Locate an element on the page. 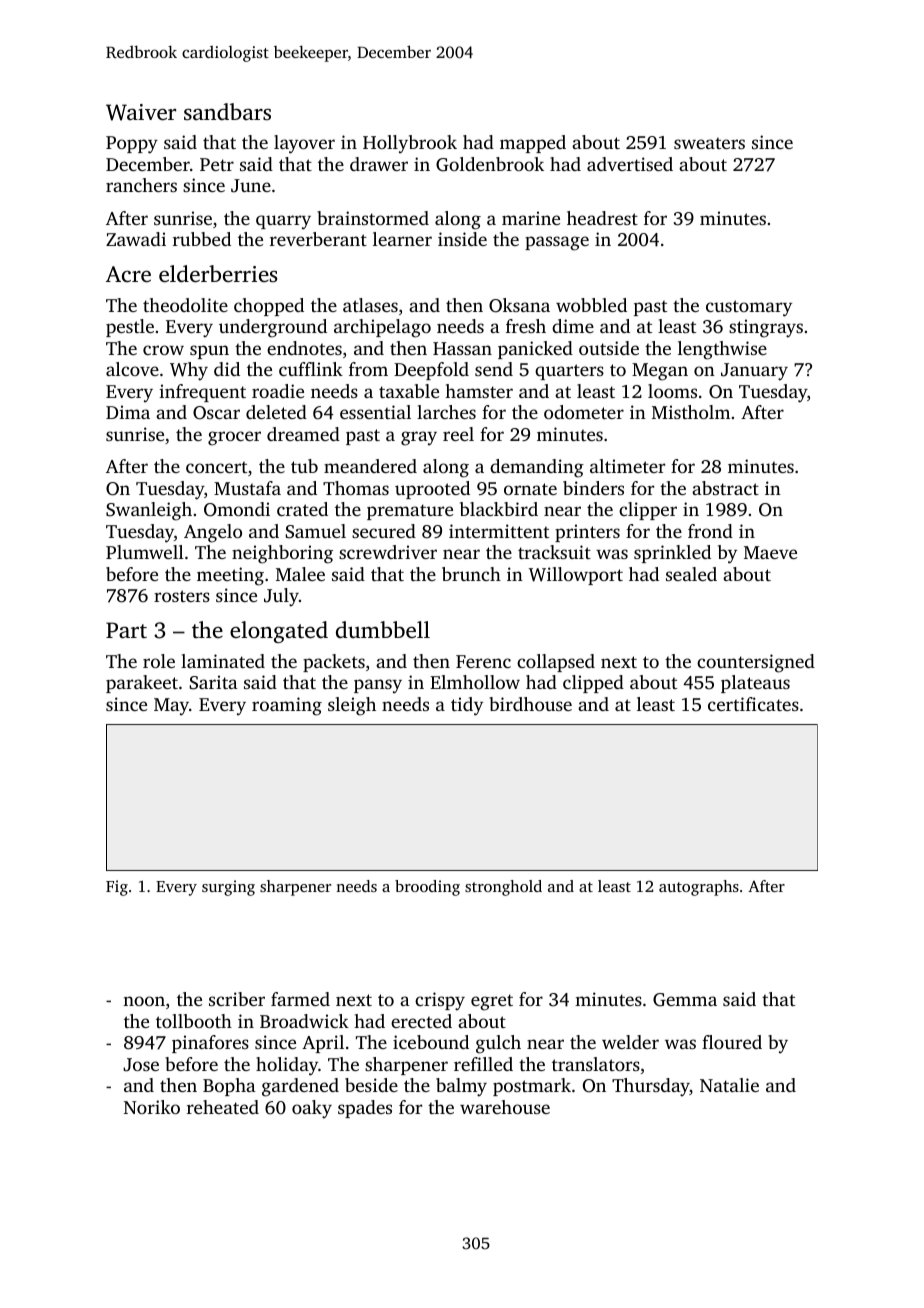 Image resolution: width=924 pixels, height=1308 pixels. layover is located at coordinates (304, 144).
